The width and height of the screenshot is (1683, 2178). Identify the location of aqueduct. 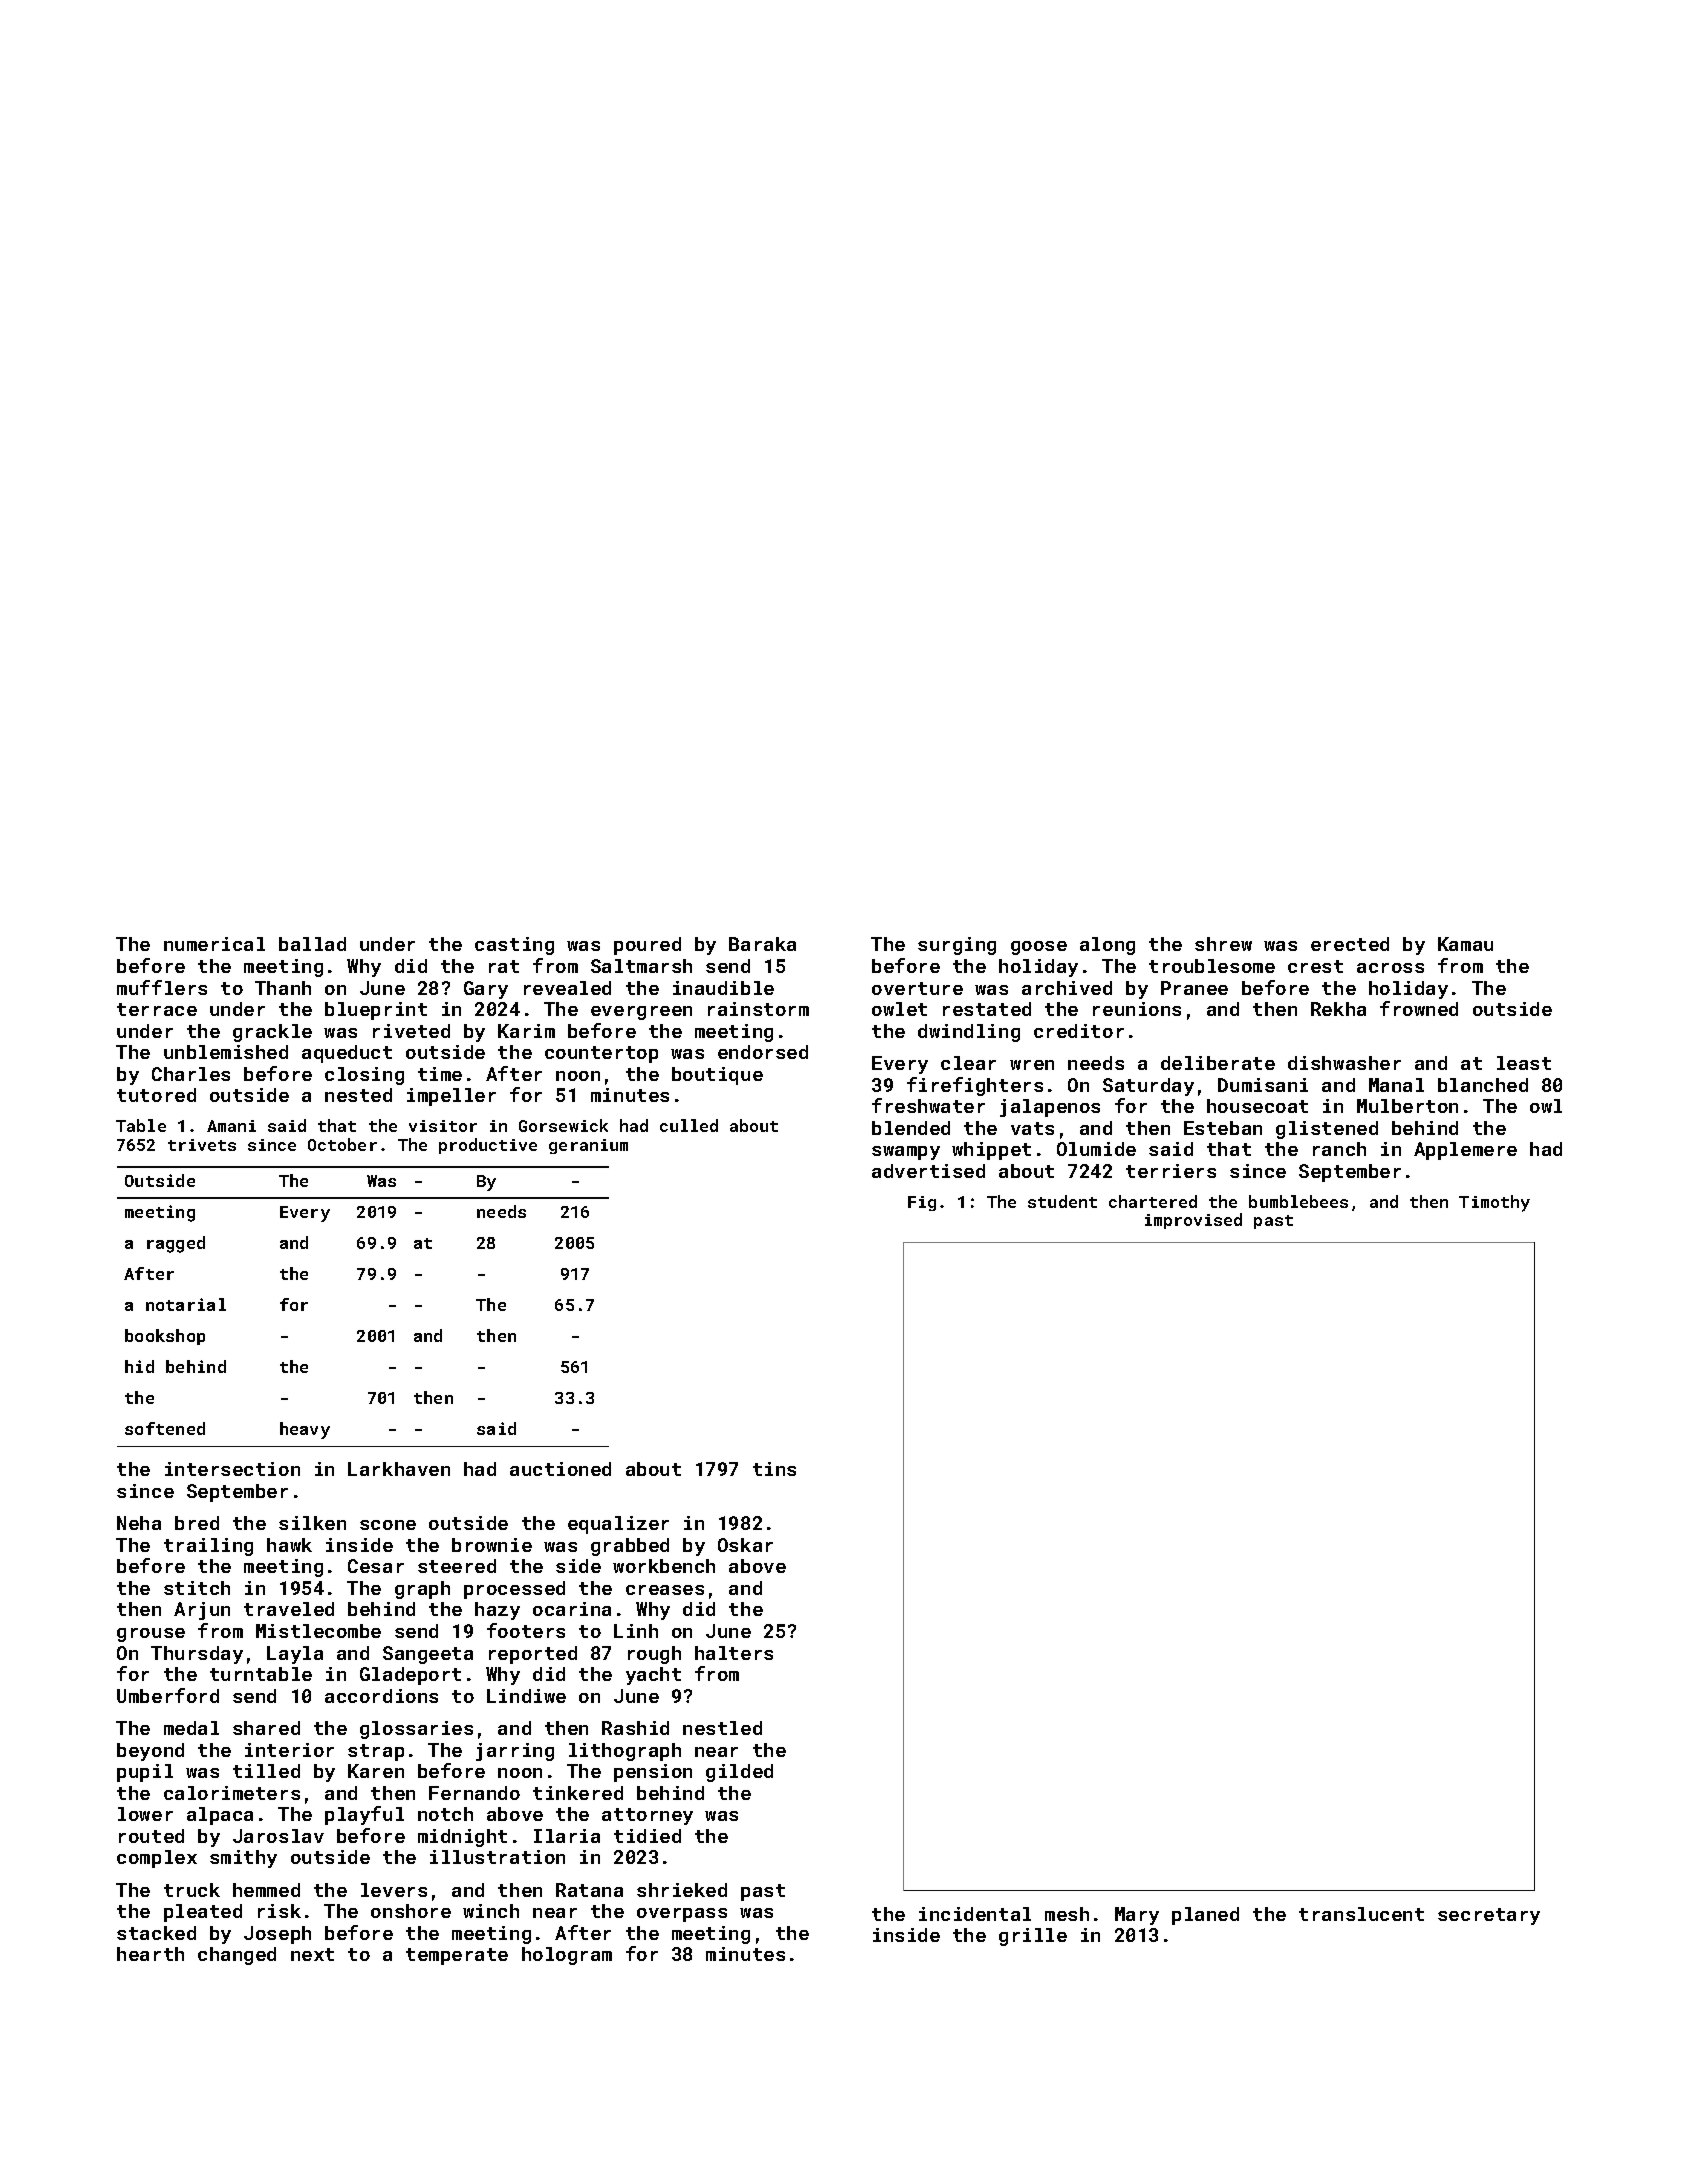
(347, 1054).
